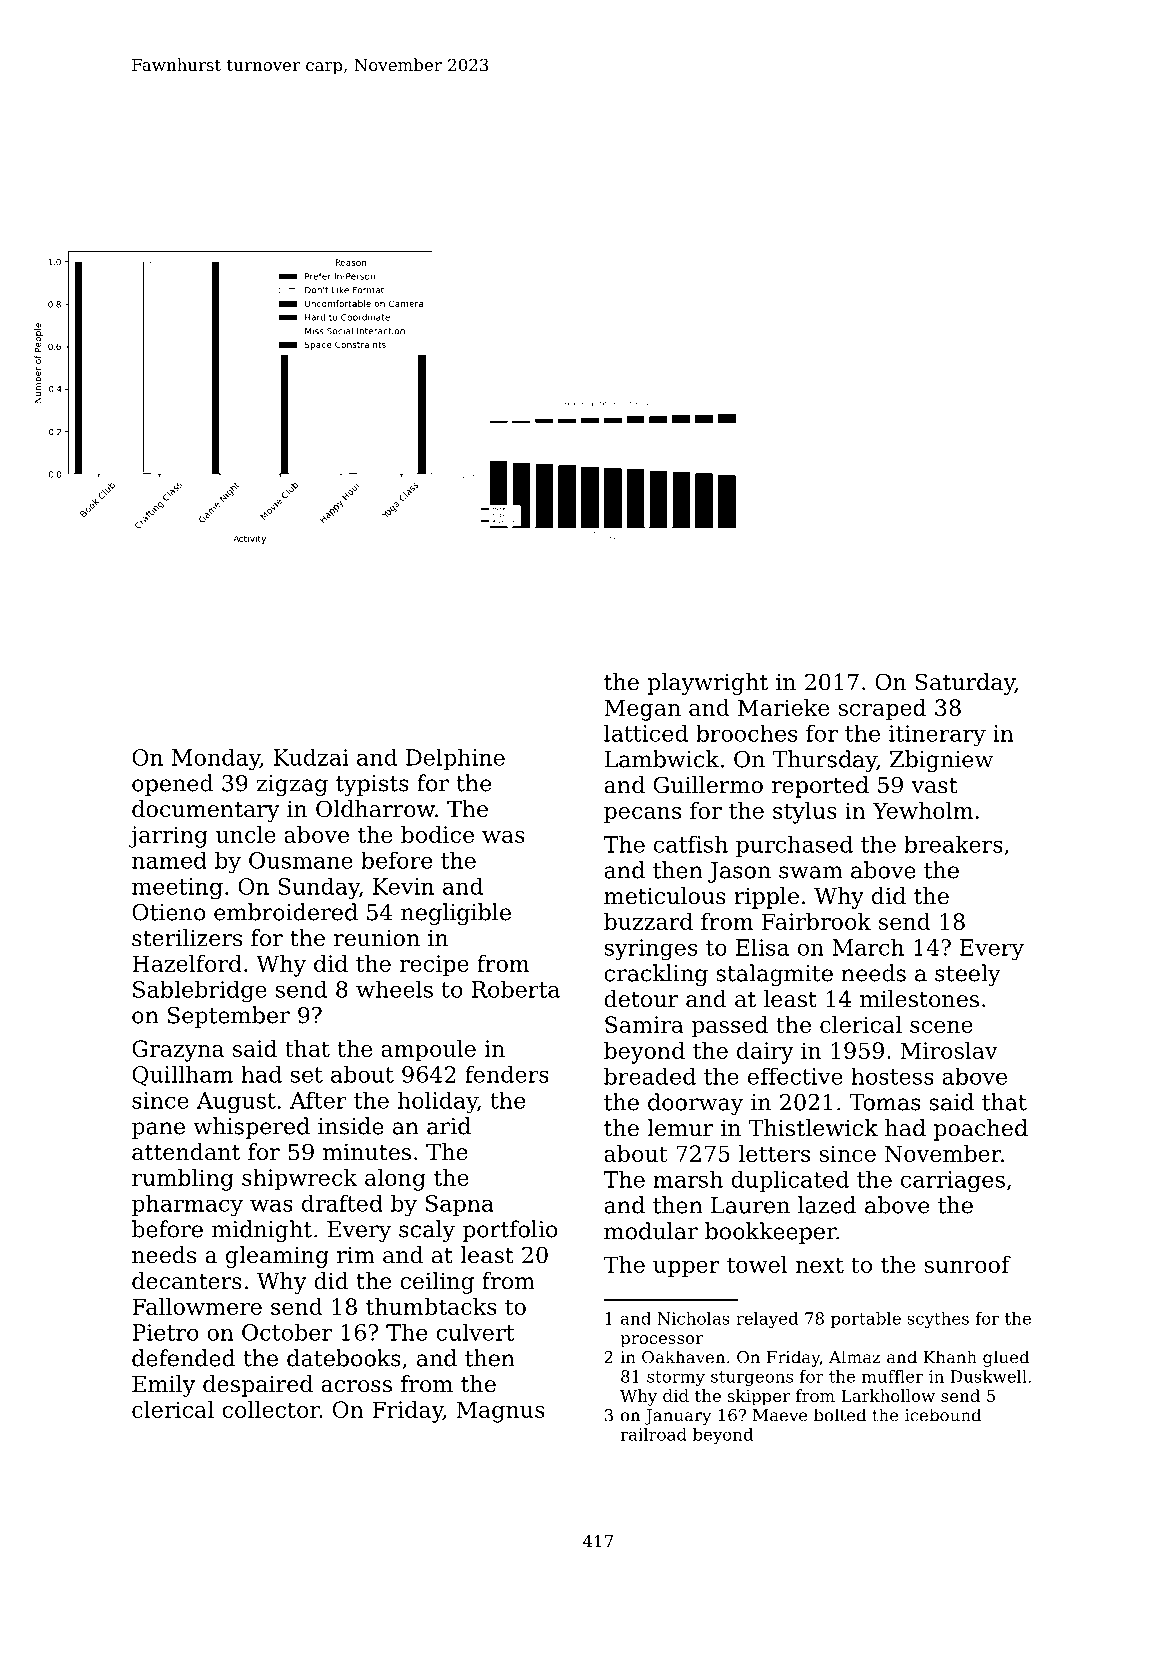  Describe the element at coordinates (165, 1332) in the page. I see `Pietro` at that location.
